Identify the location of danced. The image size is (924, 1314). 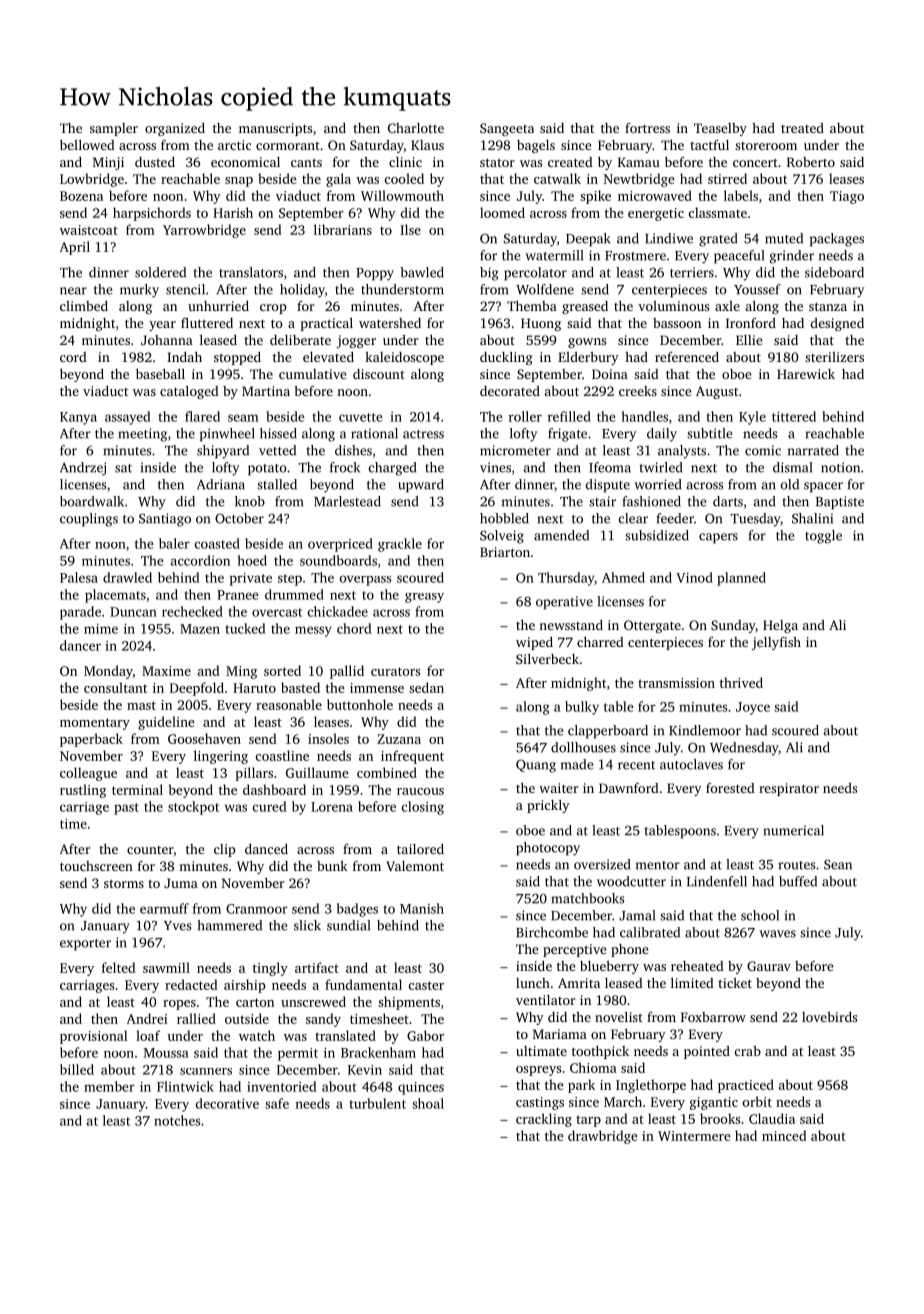
(266, 849).
